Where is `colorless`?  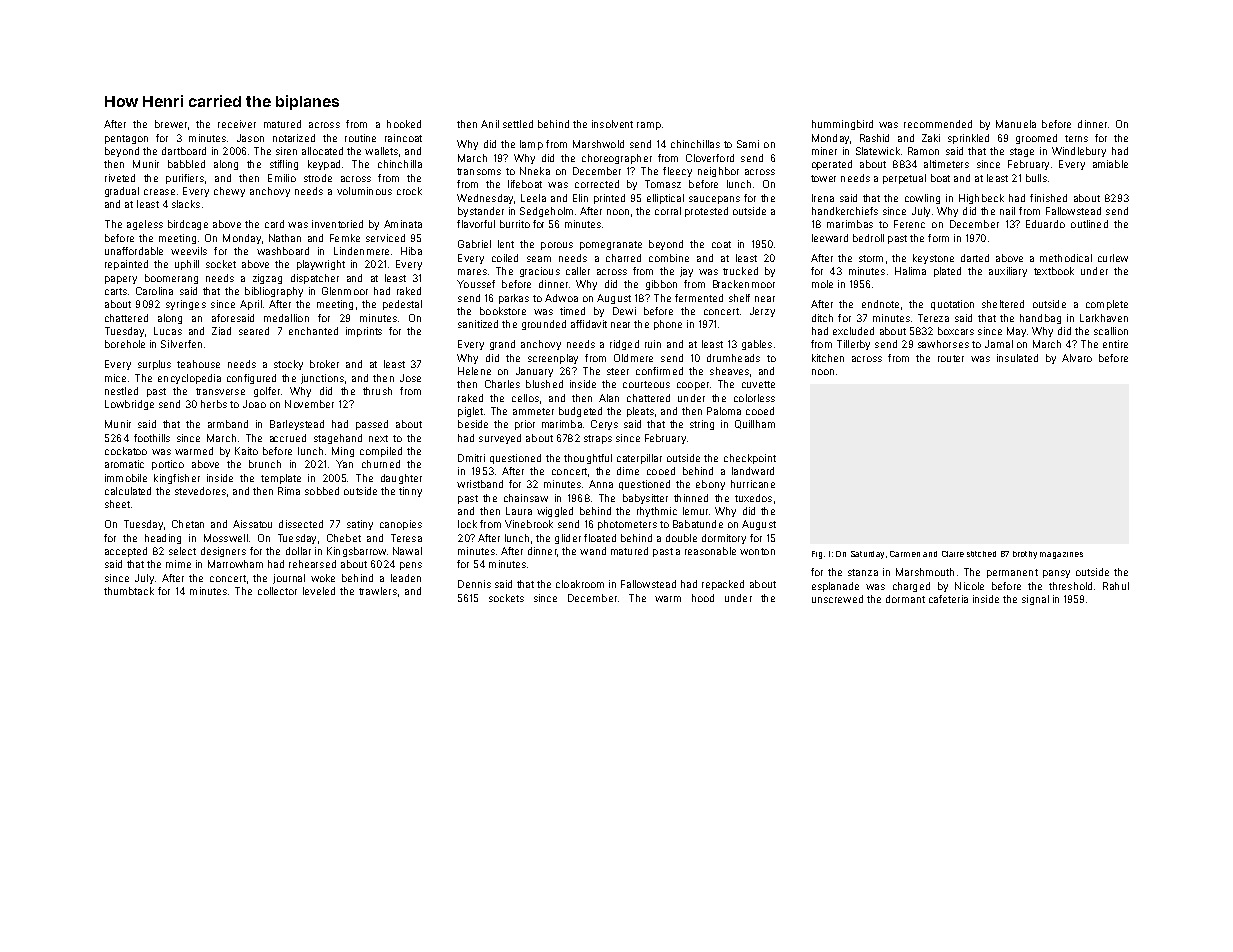
colorless is located at coordinates (754, 398).
